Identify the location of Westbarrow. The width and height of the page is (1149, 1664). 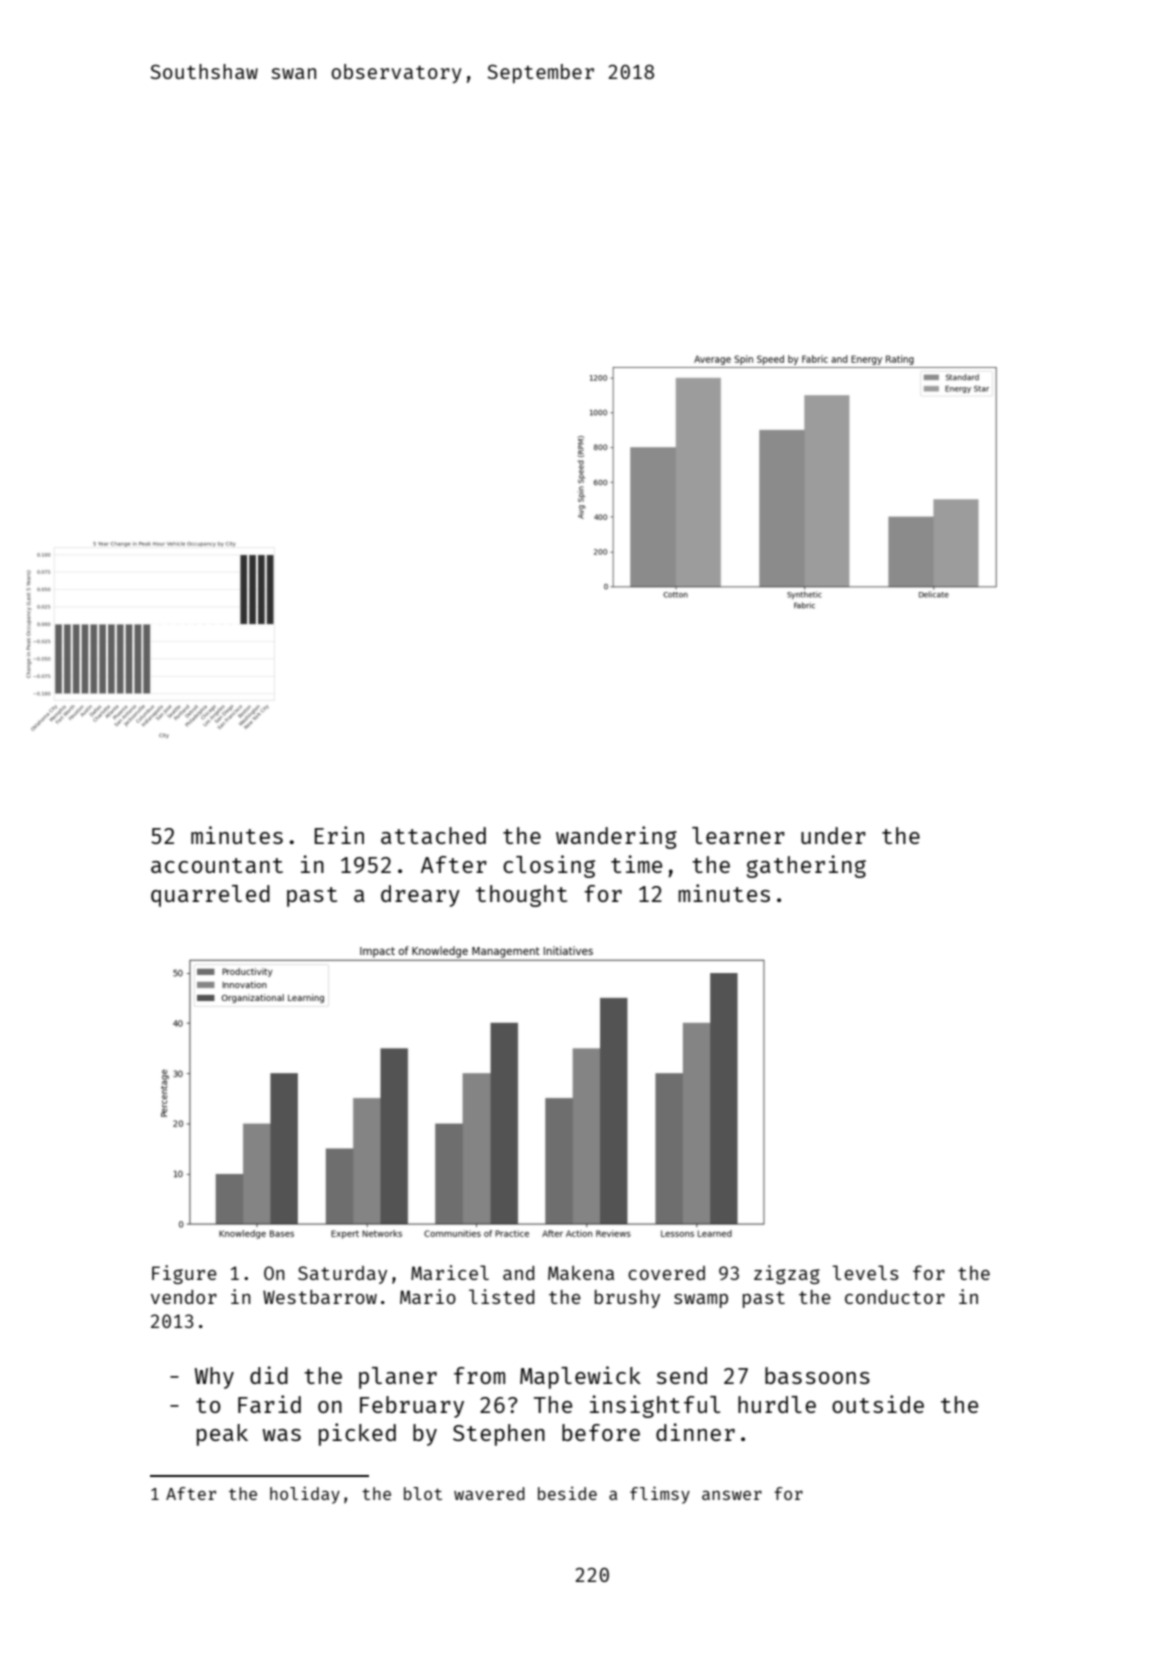
(320, 1297).
